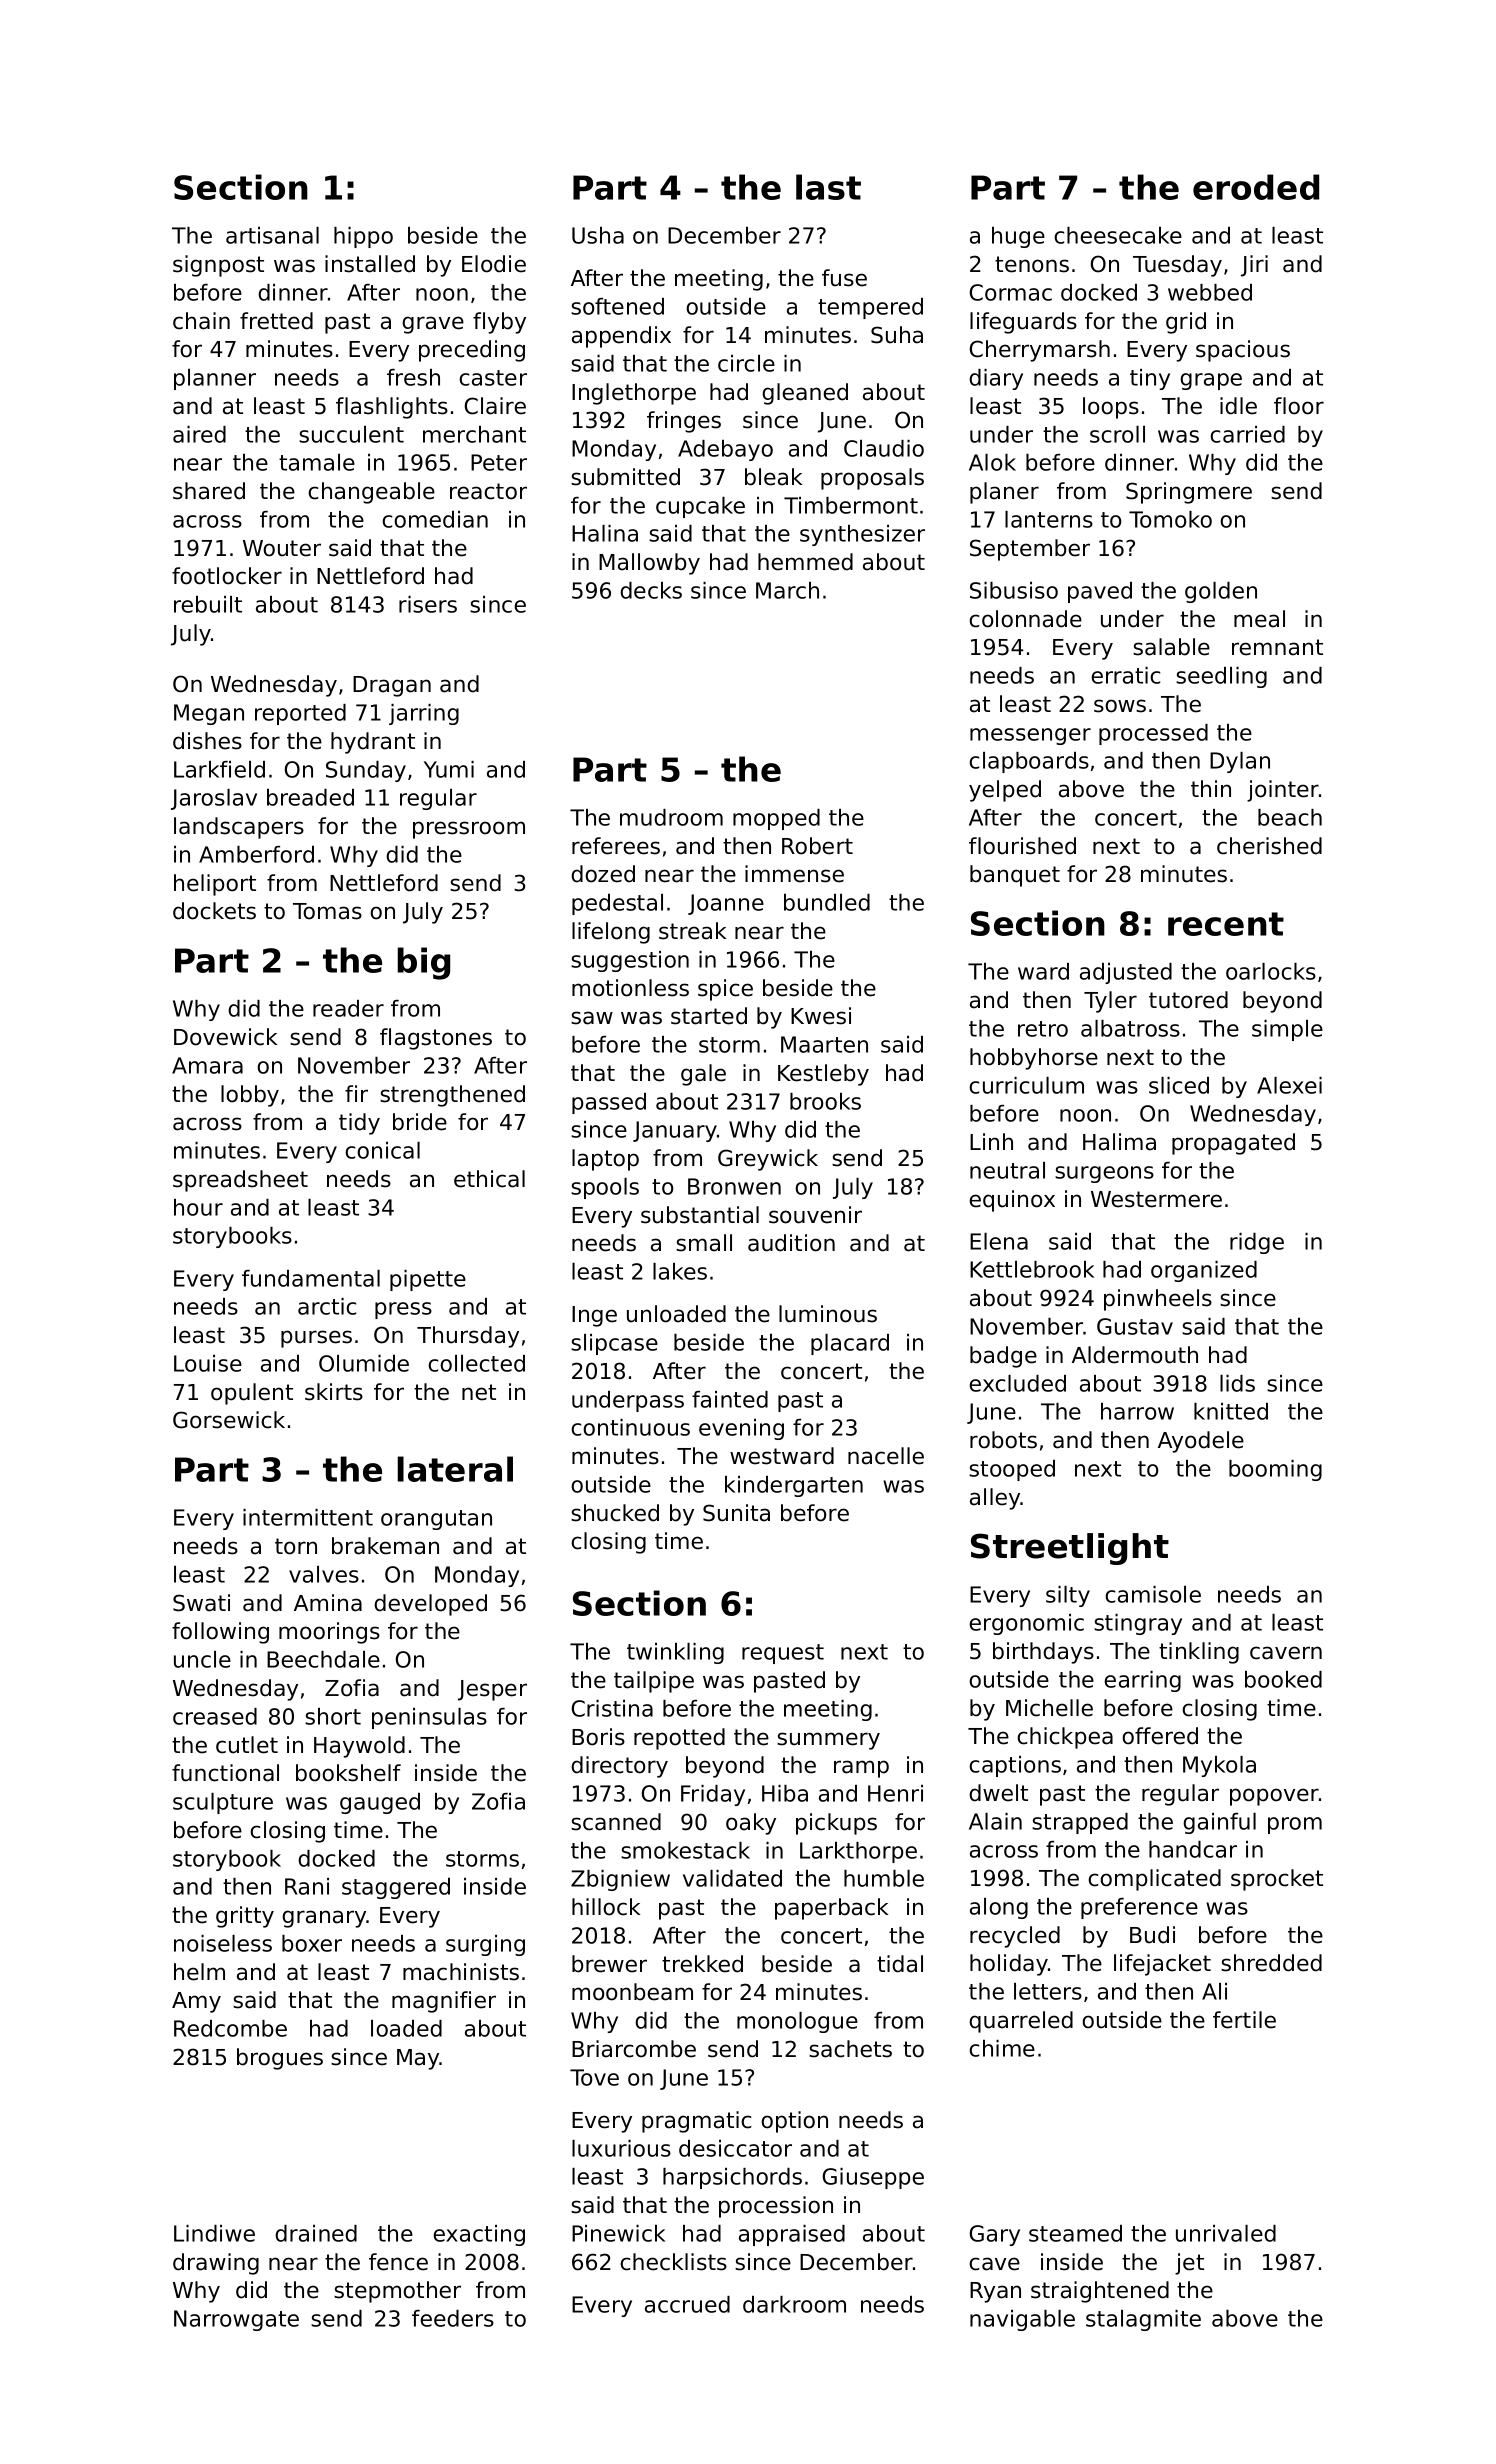 The height and width of the screenshot is (2464, 1496). I want to click on cheesecake, so click(1118, 235).
